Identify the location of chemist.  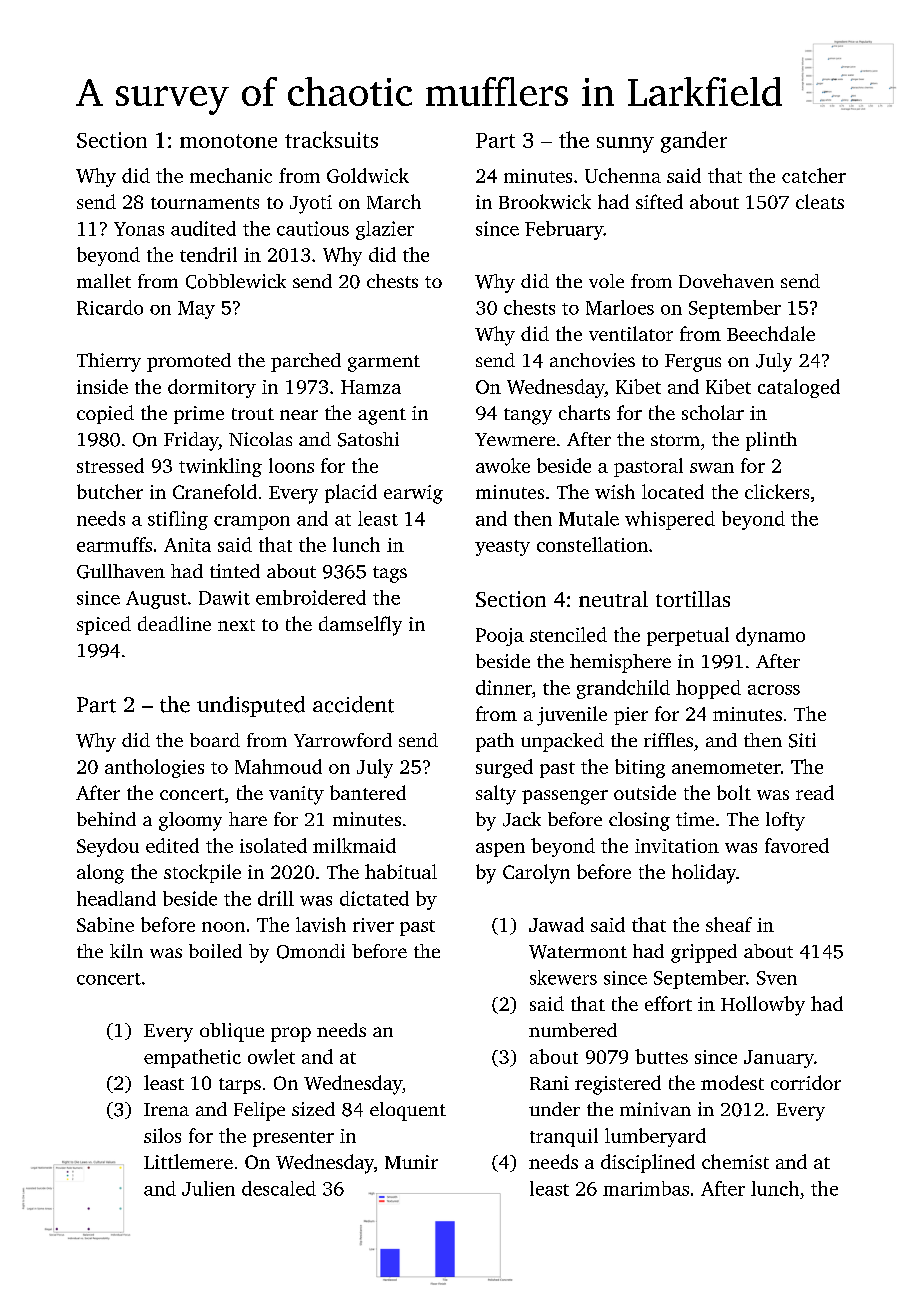
(735, 1161).
